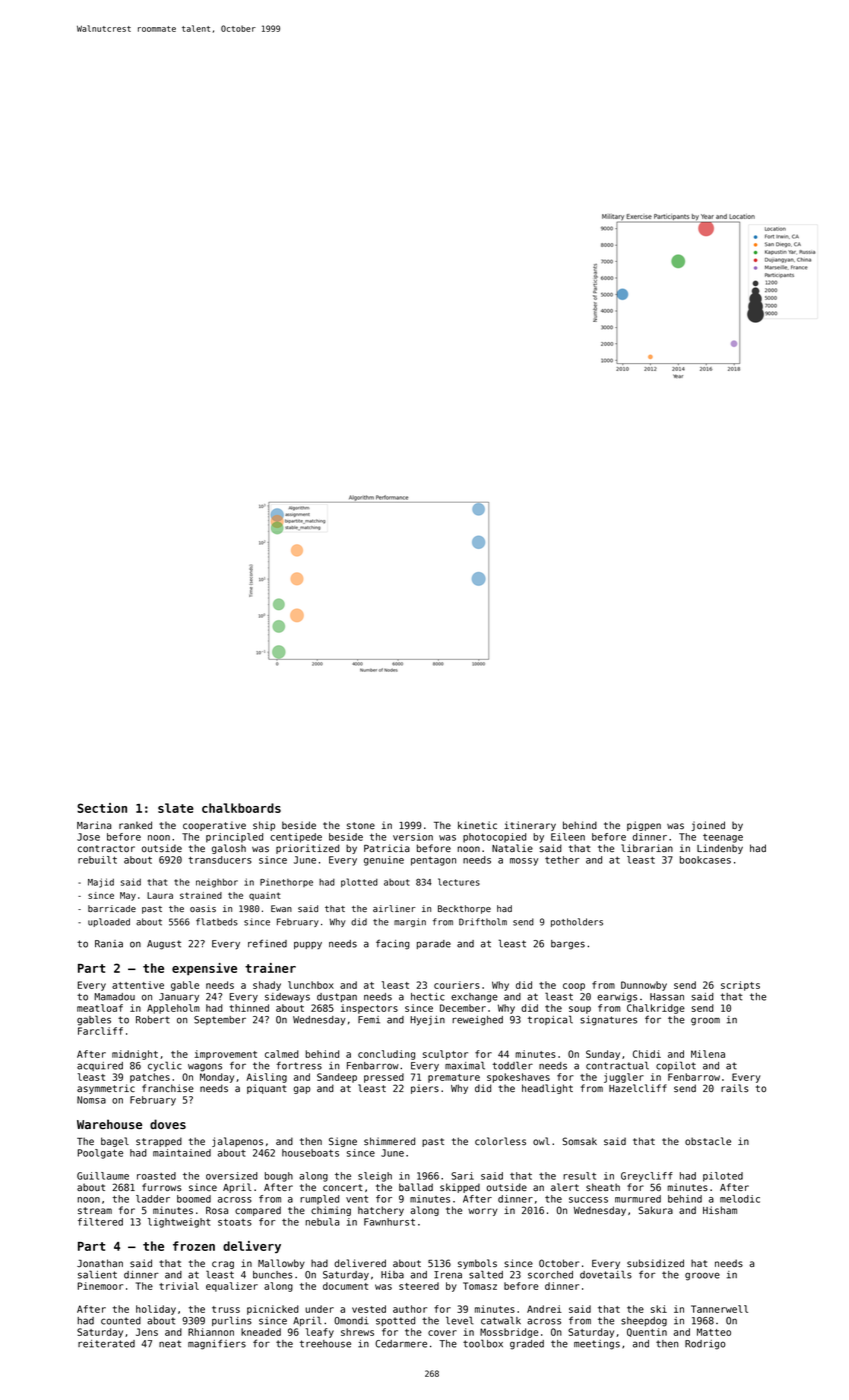 This screenshot has height=1400, width=849. I want to click on Rania, so click(109, 944).
